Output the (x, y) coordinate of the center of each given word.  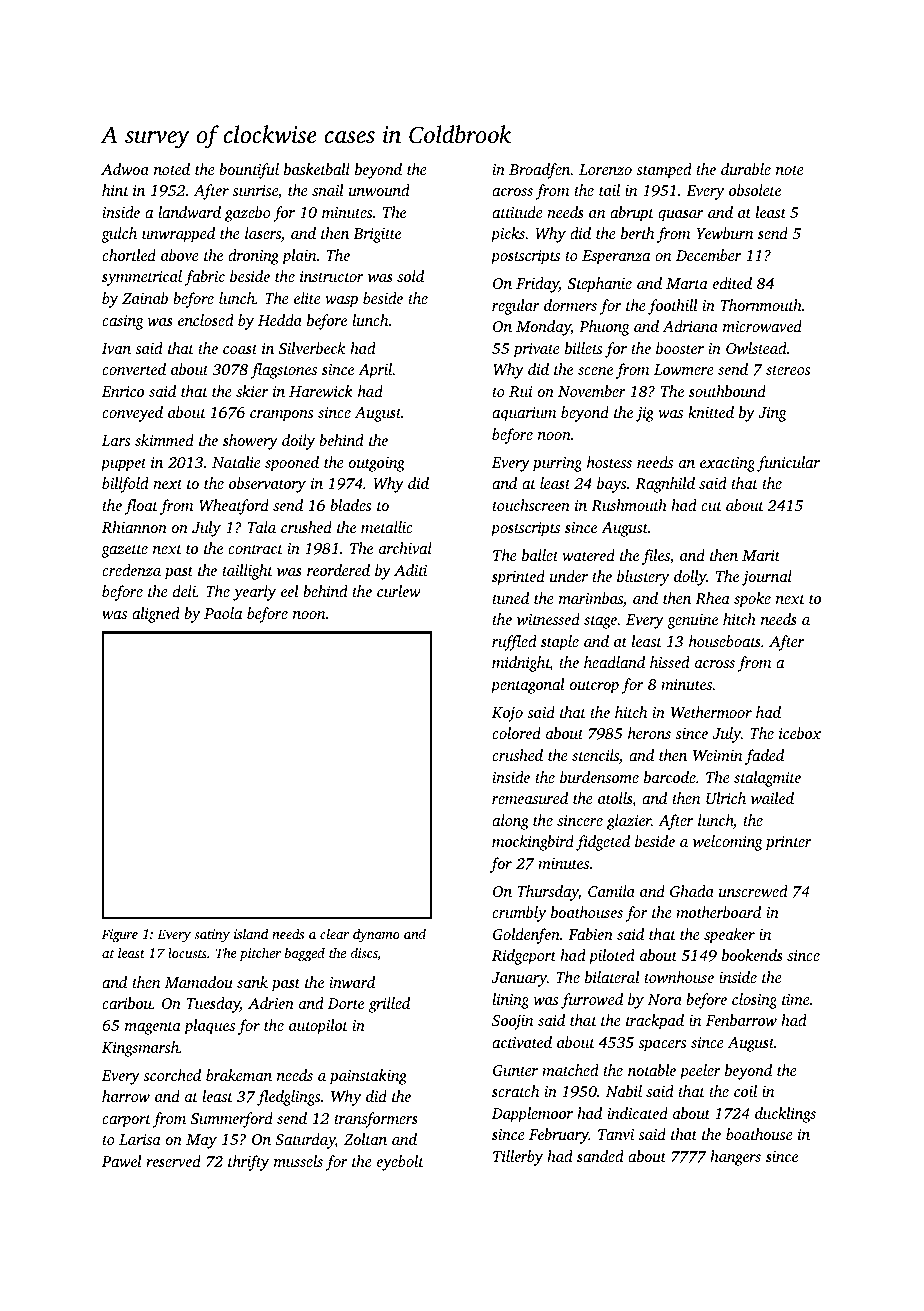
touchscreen (531, 505)
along (510, 822)
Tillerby (518, 1158)
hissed (670, 662)
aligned (156, 615)
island (251, 933)
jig (645, 414)
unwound (379, 190)
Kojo (507, 714)
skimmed (164, 440)
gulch (119, 235)
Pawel (122, 1161)
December (708, 255)
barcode (670, 777)
